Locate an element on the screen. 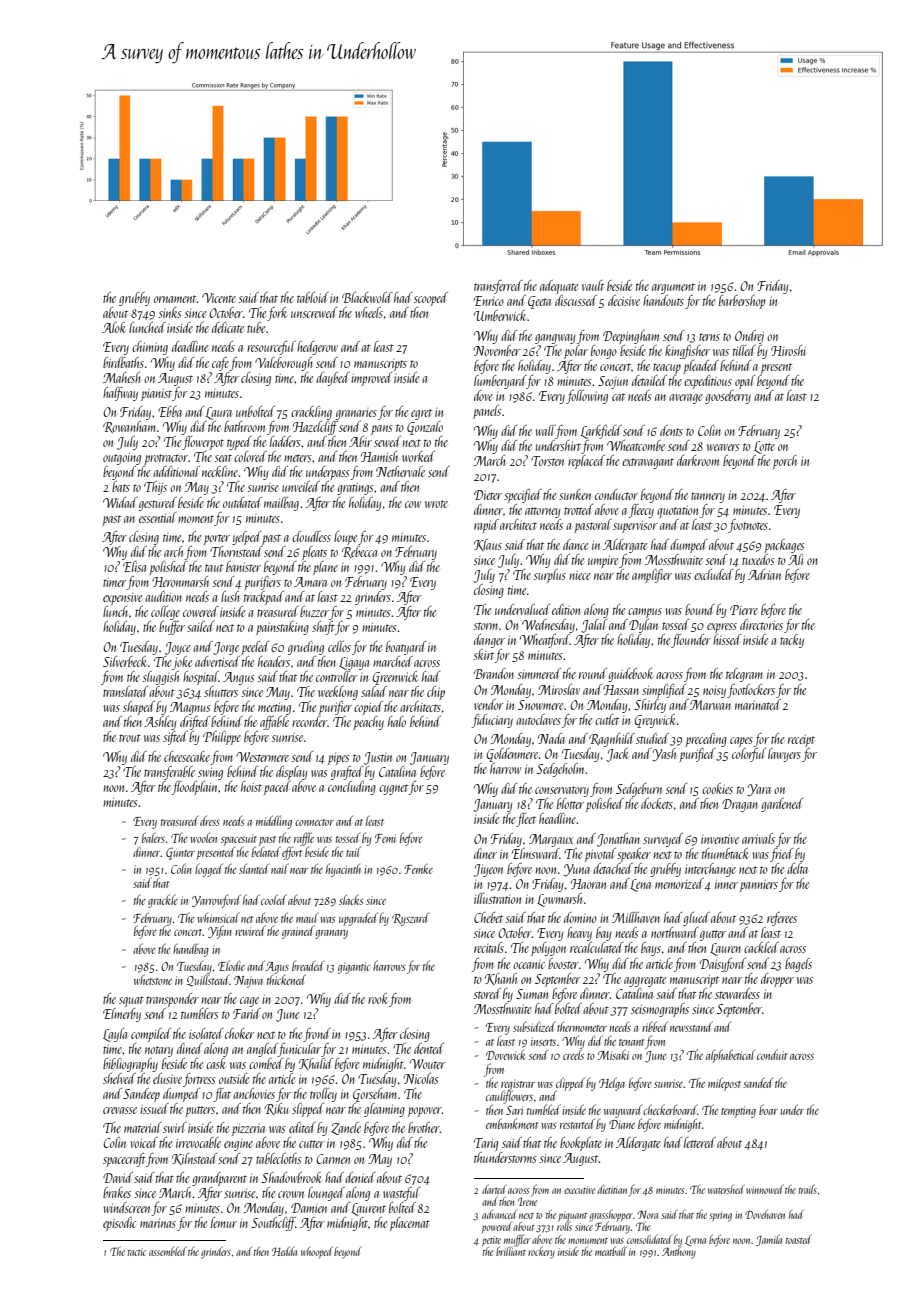 The width and height of the screenshot is (924, 1308). cauliflowers is located at coordinates (509, 1098).
